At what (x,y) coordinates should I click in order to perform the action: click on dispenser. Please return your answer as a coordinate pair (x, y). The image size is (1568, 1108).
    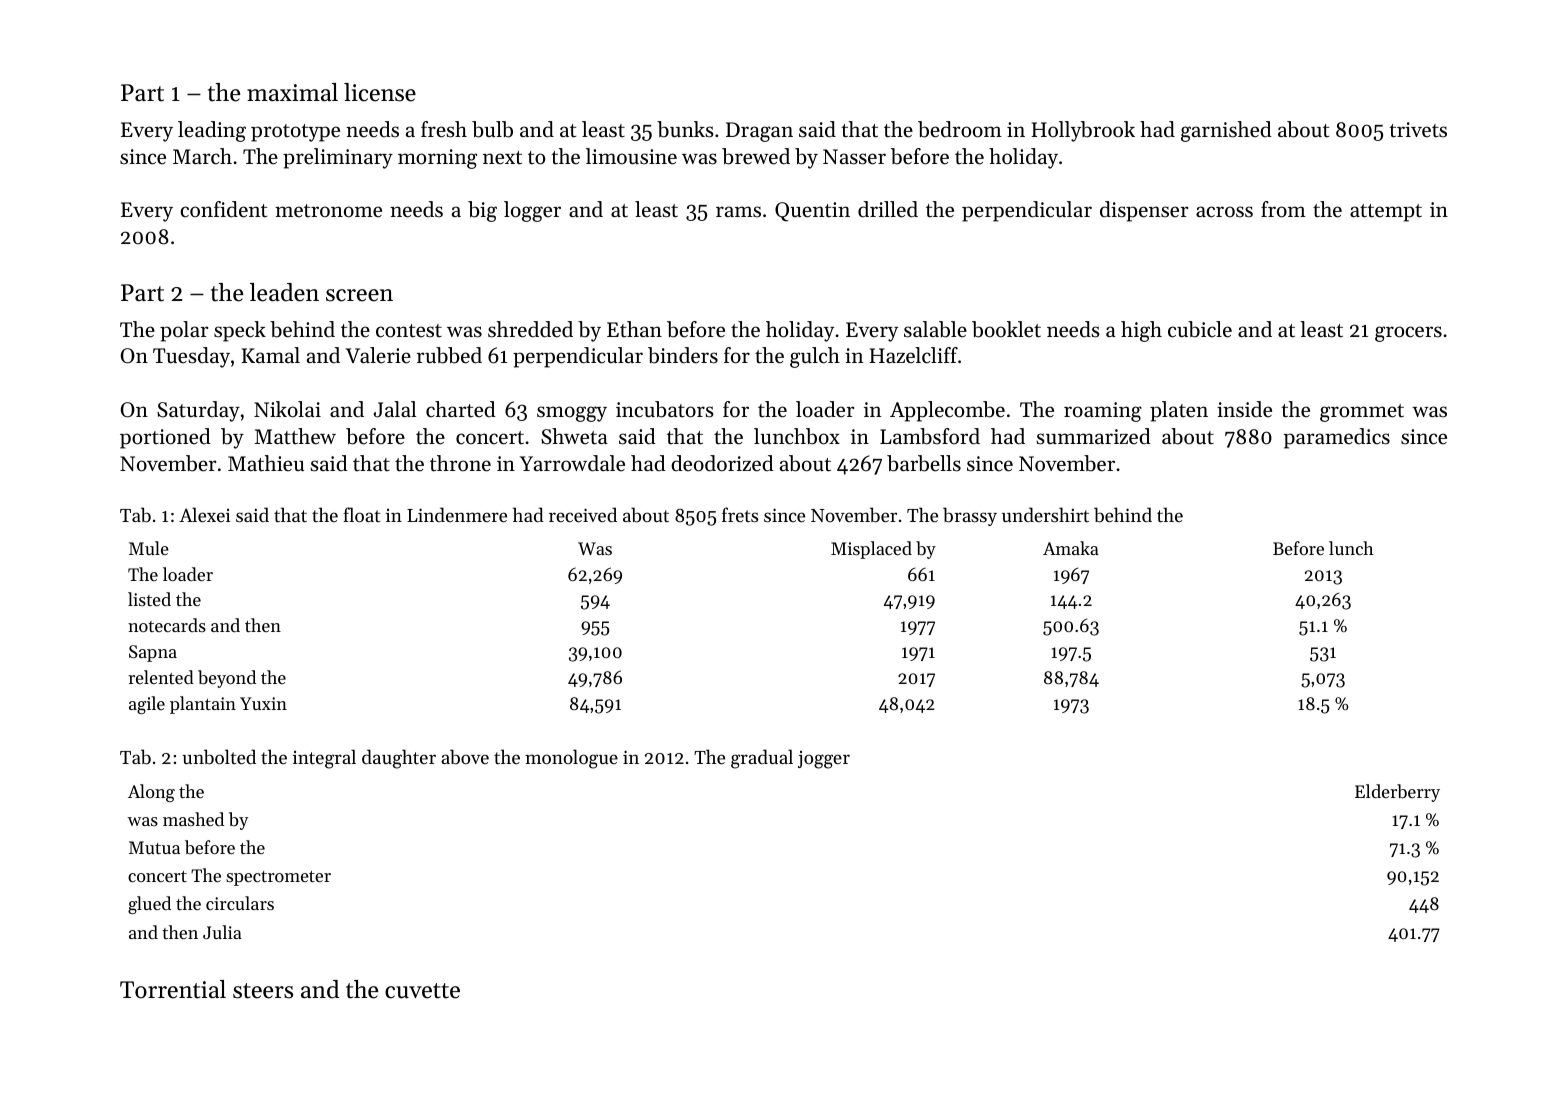
    Looking at the image, I should click on (1144, 211).
